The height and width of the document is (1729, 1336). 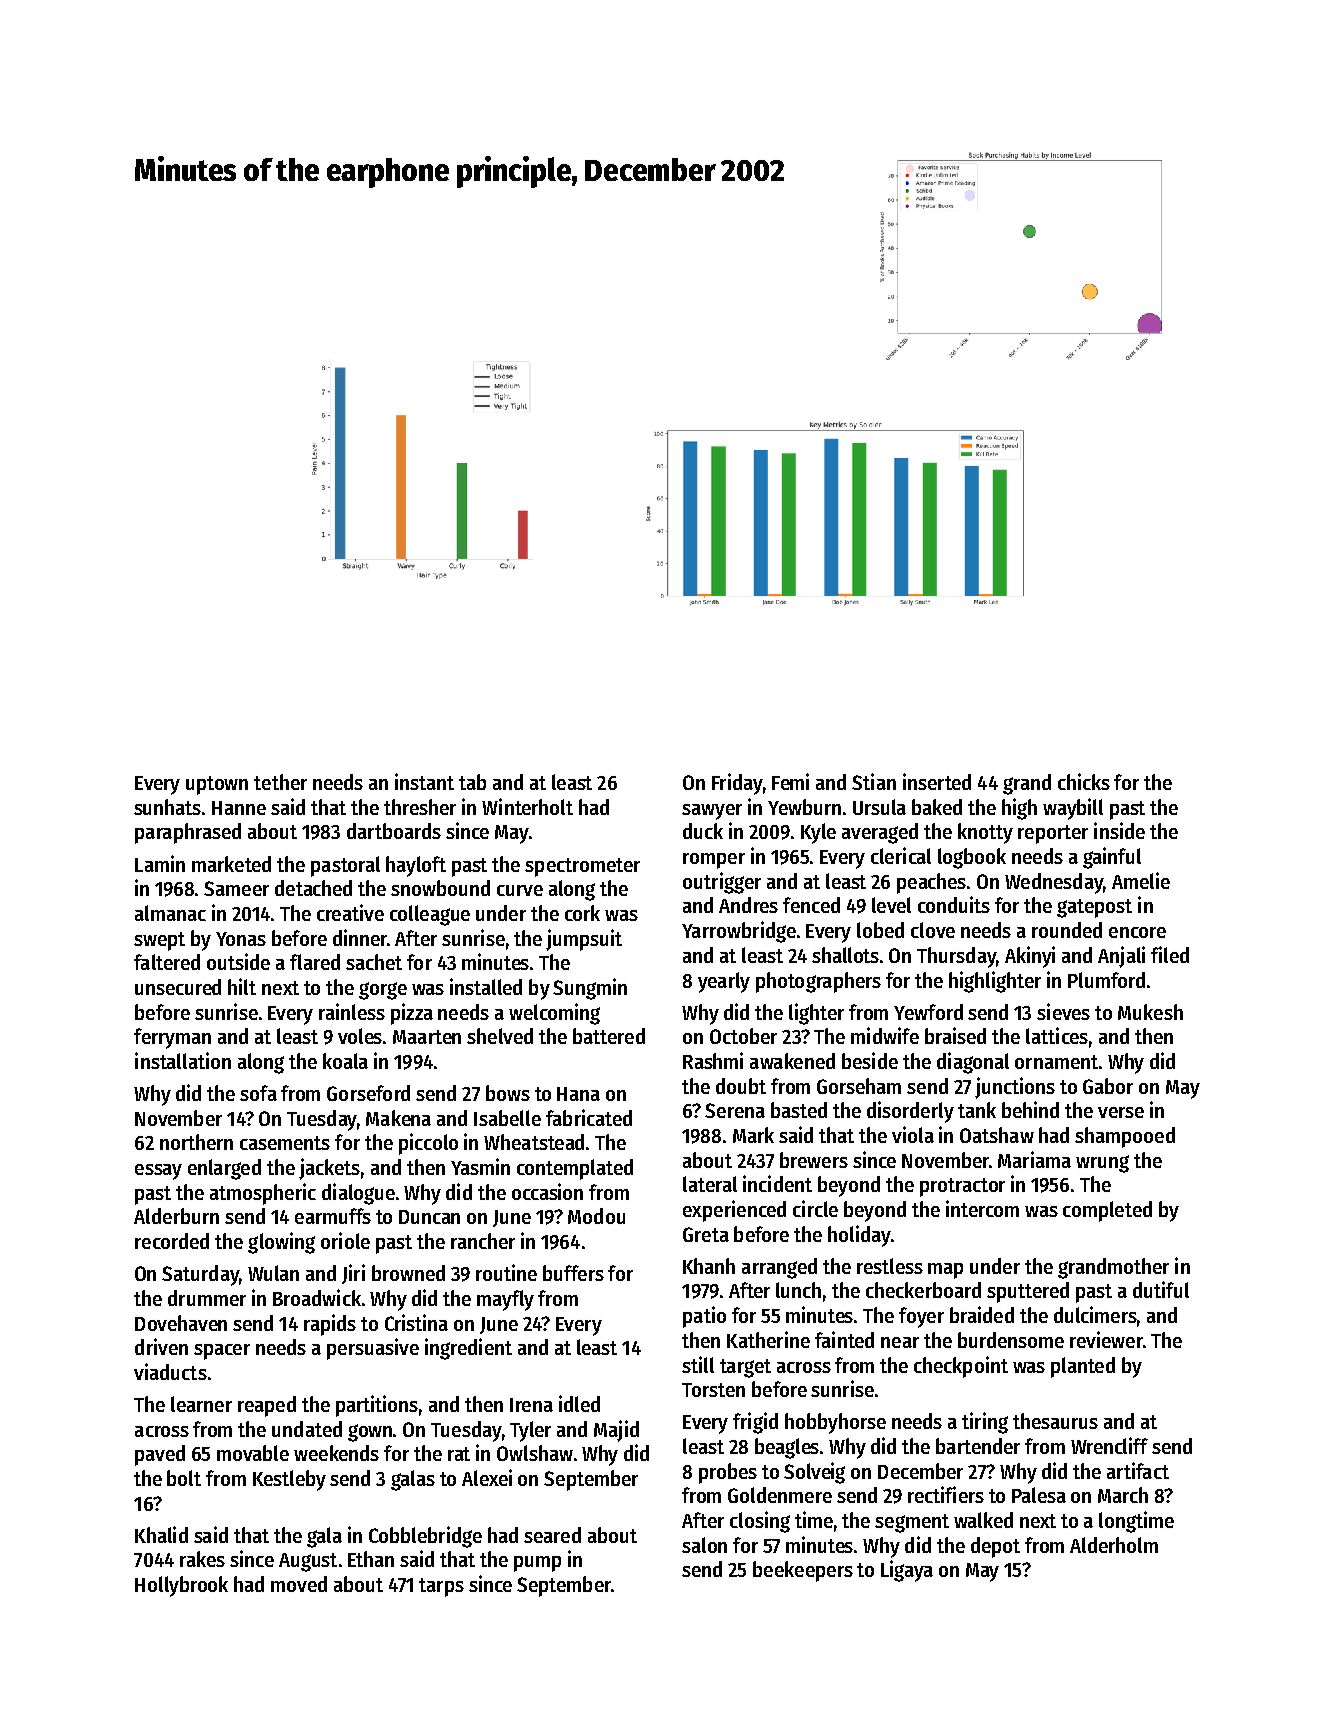 What do you see at coordinates (345, 1061) in the document?
I see `koala` at bounding box center [345, 1061].
